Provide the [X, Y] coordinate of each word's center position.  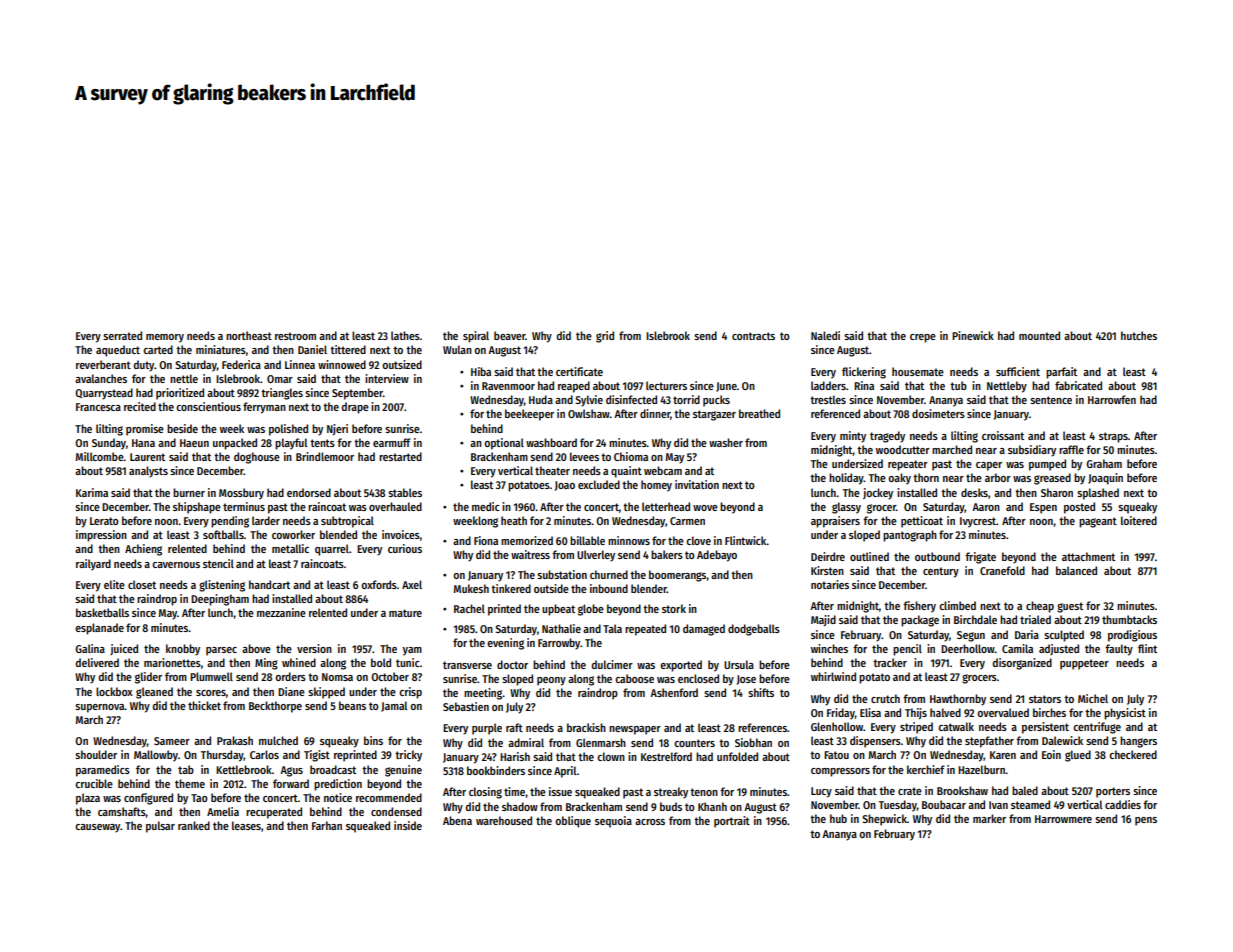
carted [158, 349]
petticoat [922, 522]
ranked [194, 825]
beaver [510, 335]
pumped [1047, 465]
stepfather [989, 742]
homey [656, 486]
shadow [520, 806]
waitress [530, 554]
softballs [223, 534]
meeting [483, 694]
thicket [204, 705]
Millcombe [100, 456]
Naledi [825, 335]
